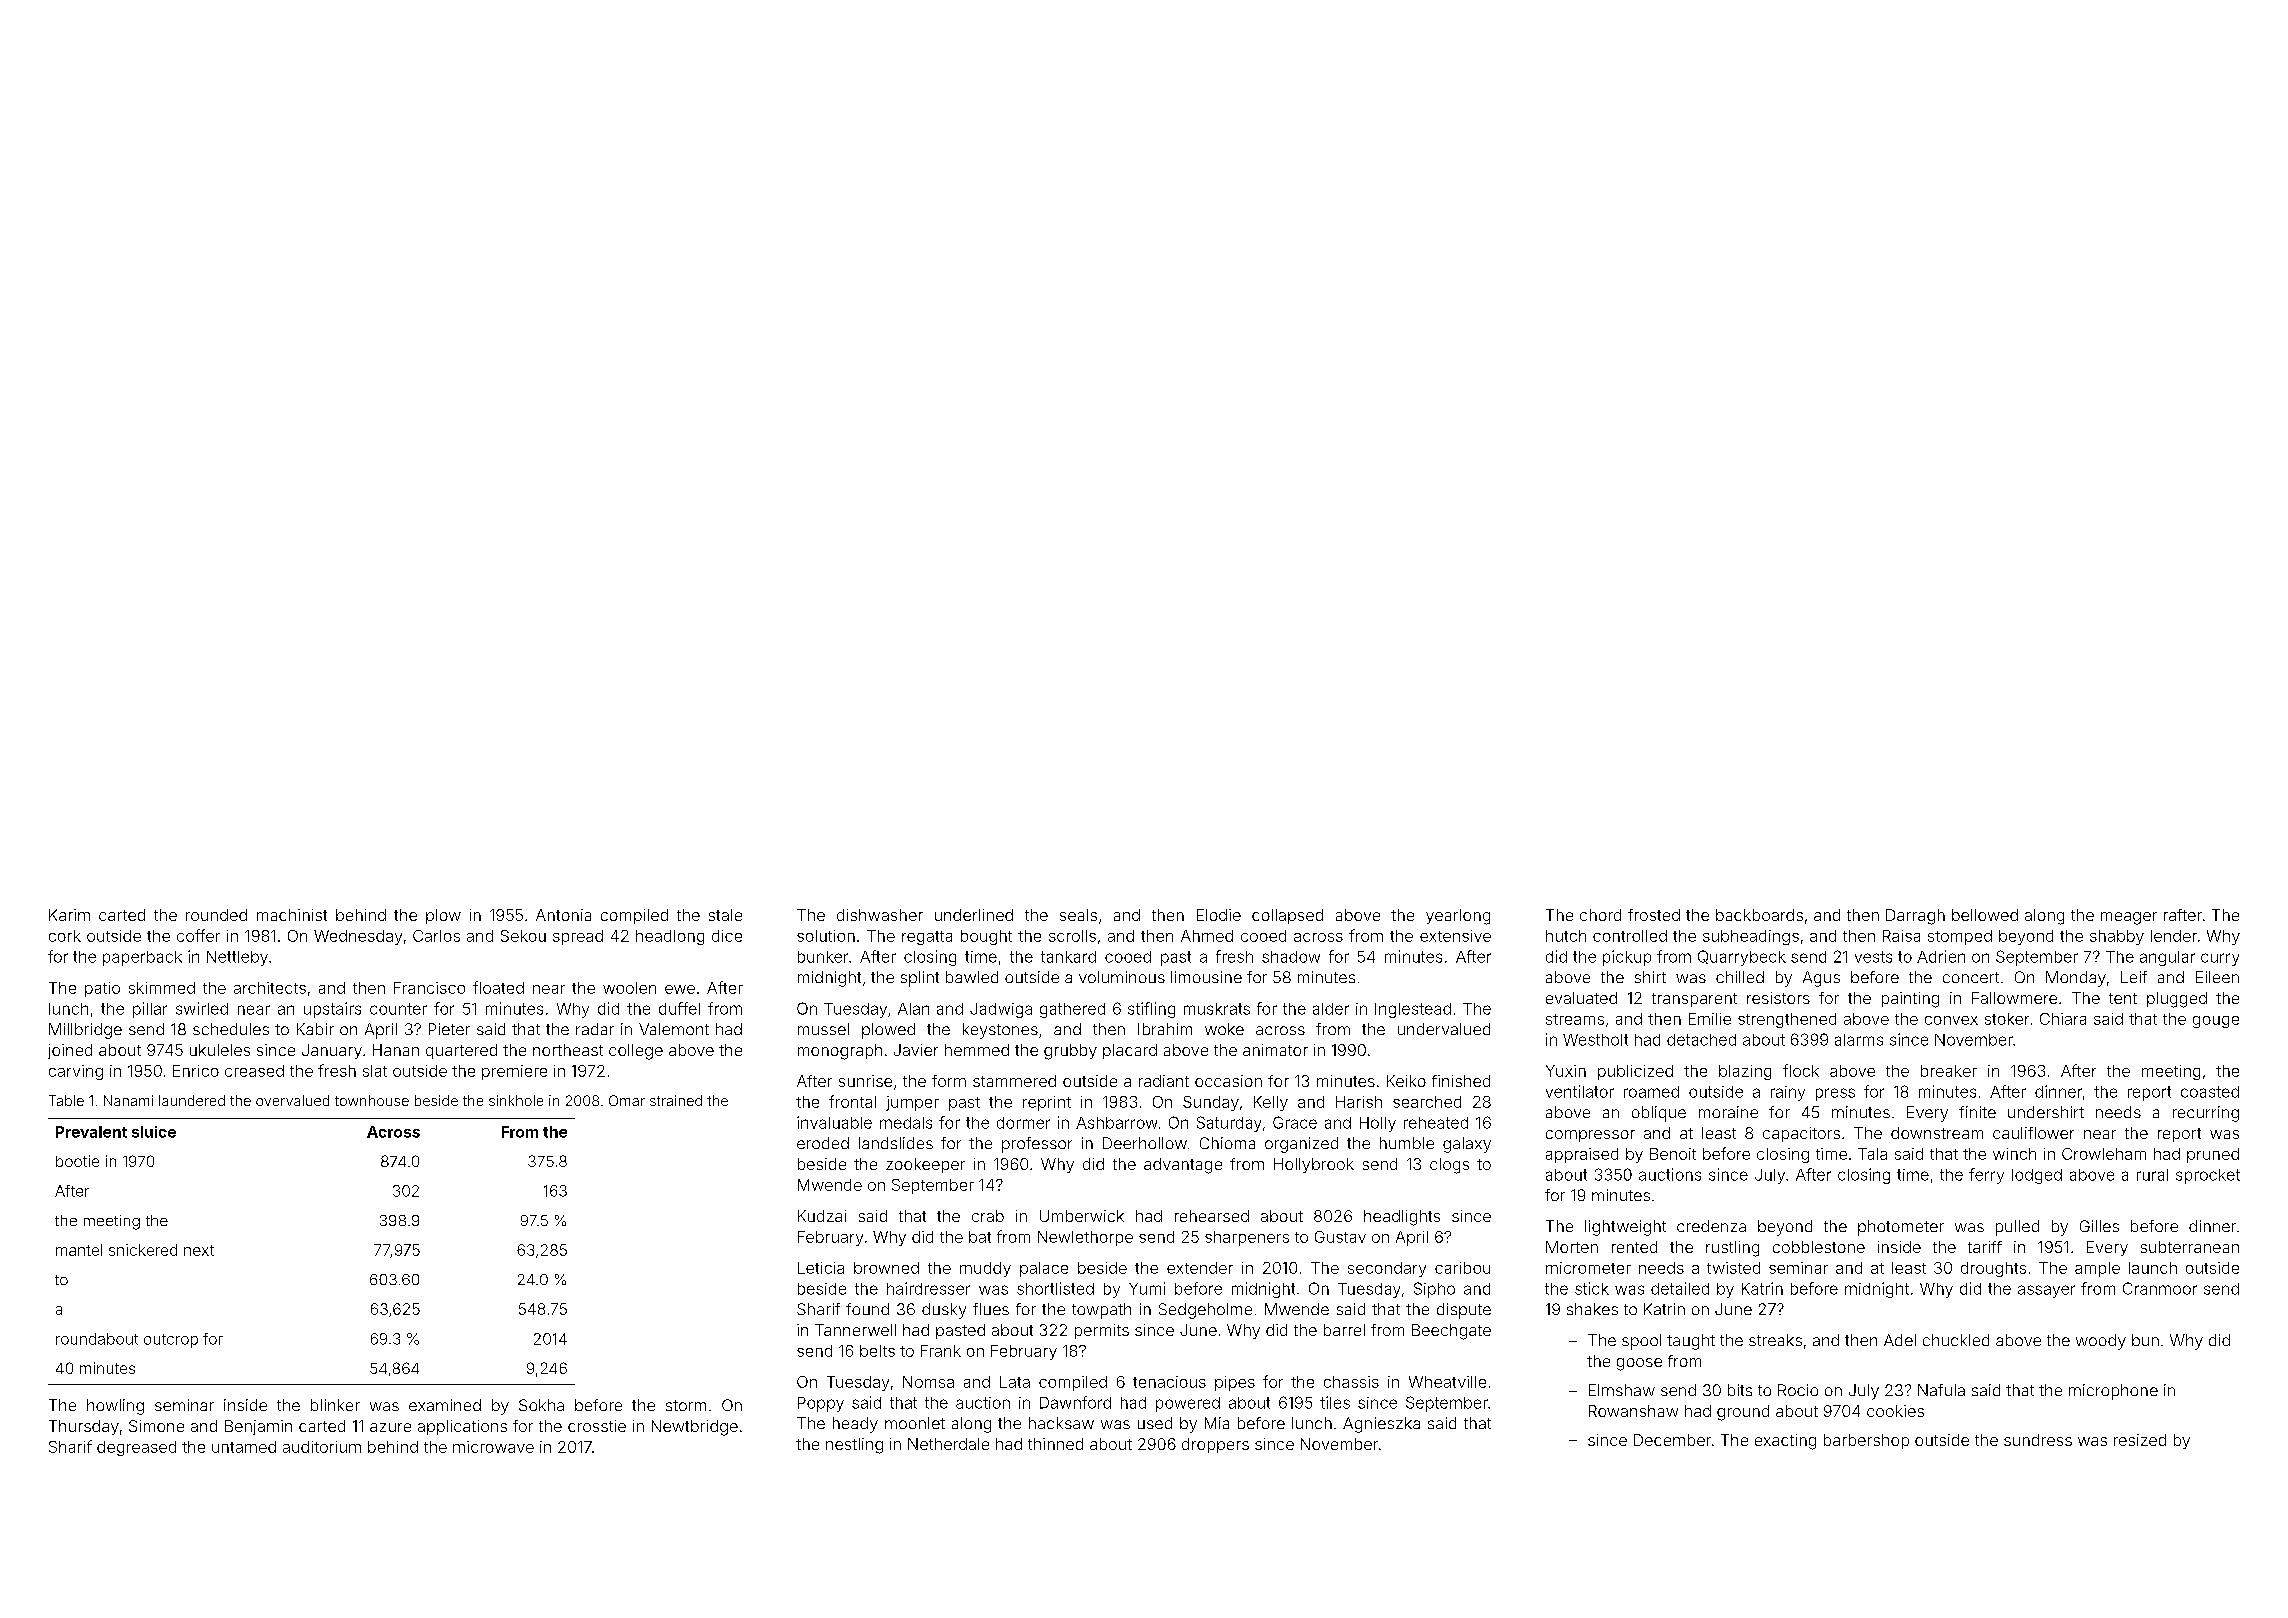 This document has height=1618, width=2288. Describe the element at coordinates (821, 1268) in the document. I see `Leticia` at that location.
